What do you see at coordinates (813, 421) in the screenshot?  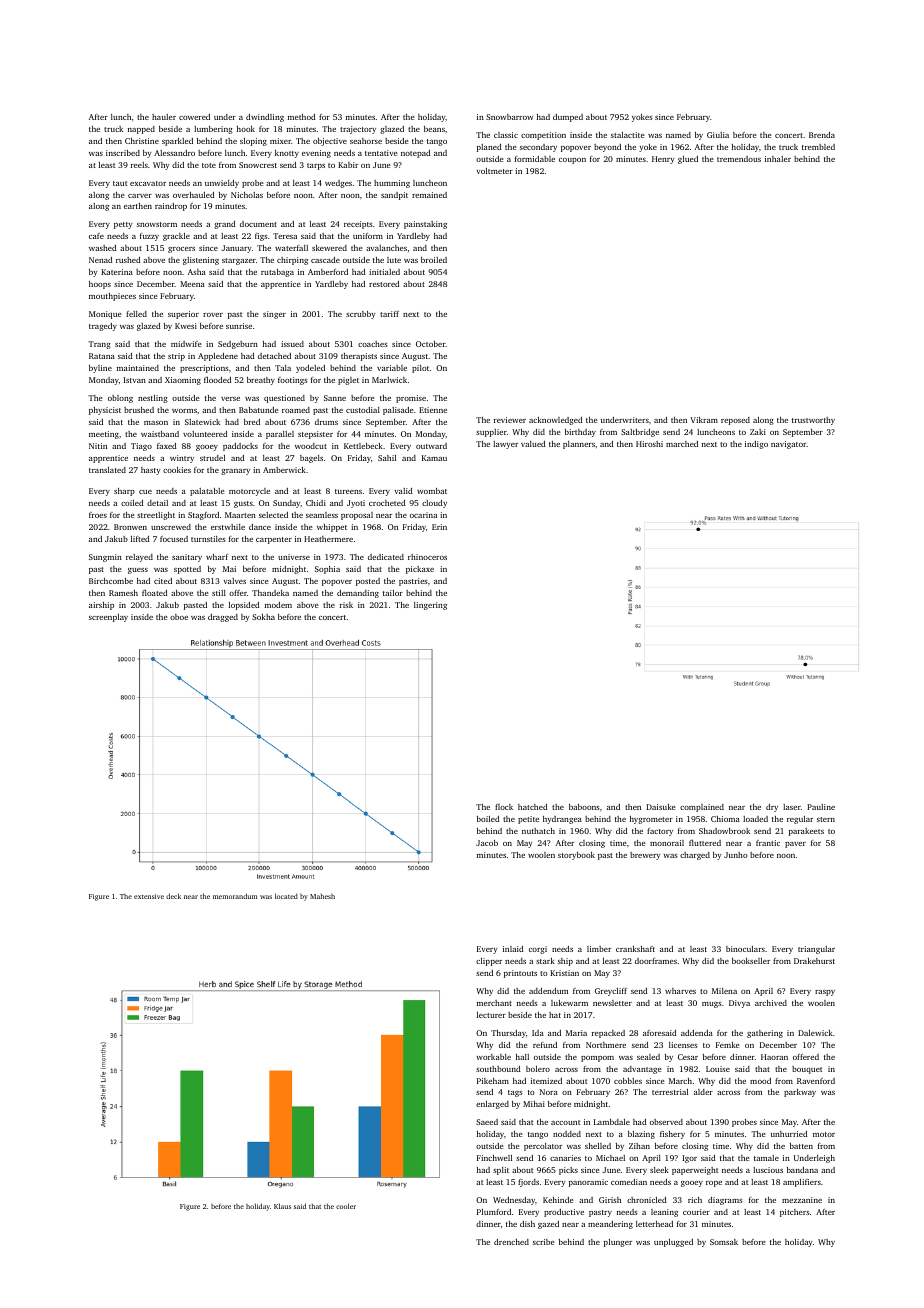 I see `trustworthy` at bounding box center [813, 421].
